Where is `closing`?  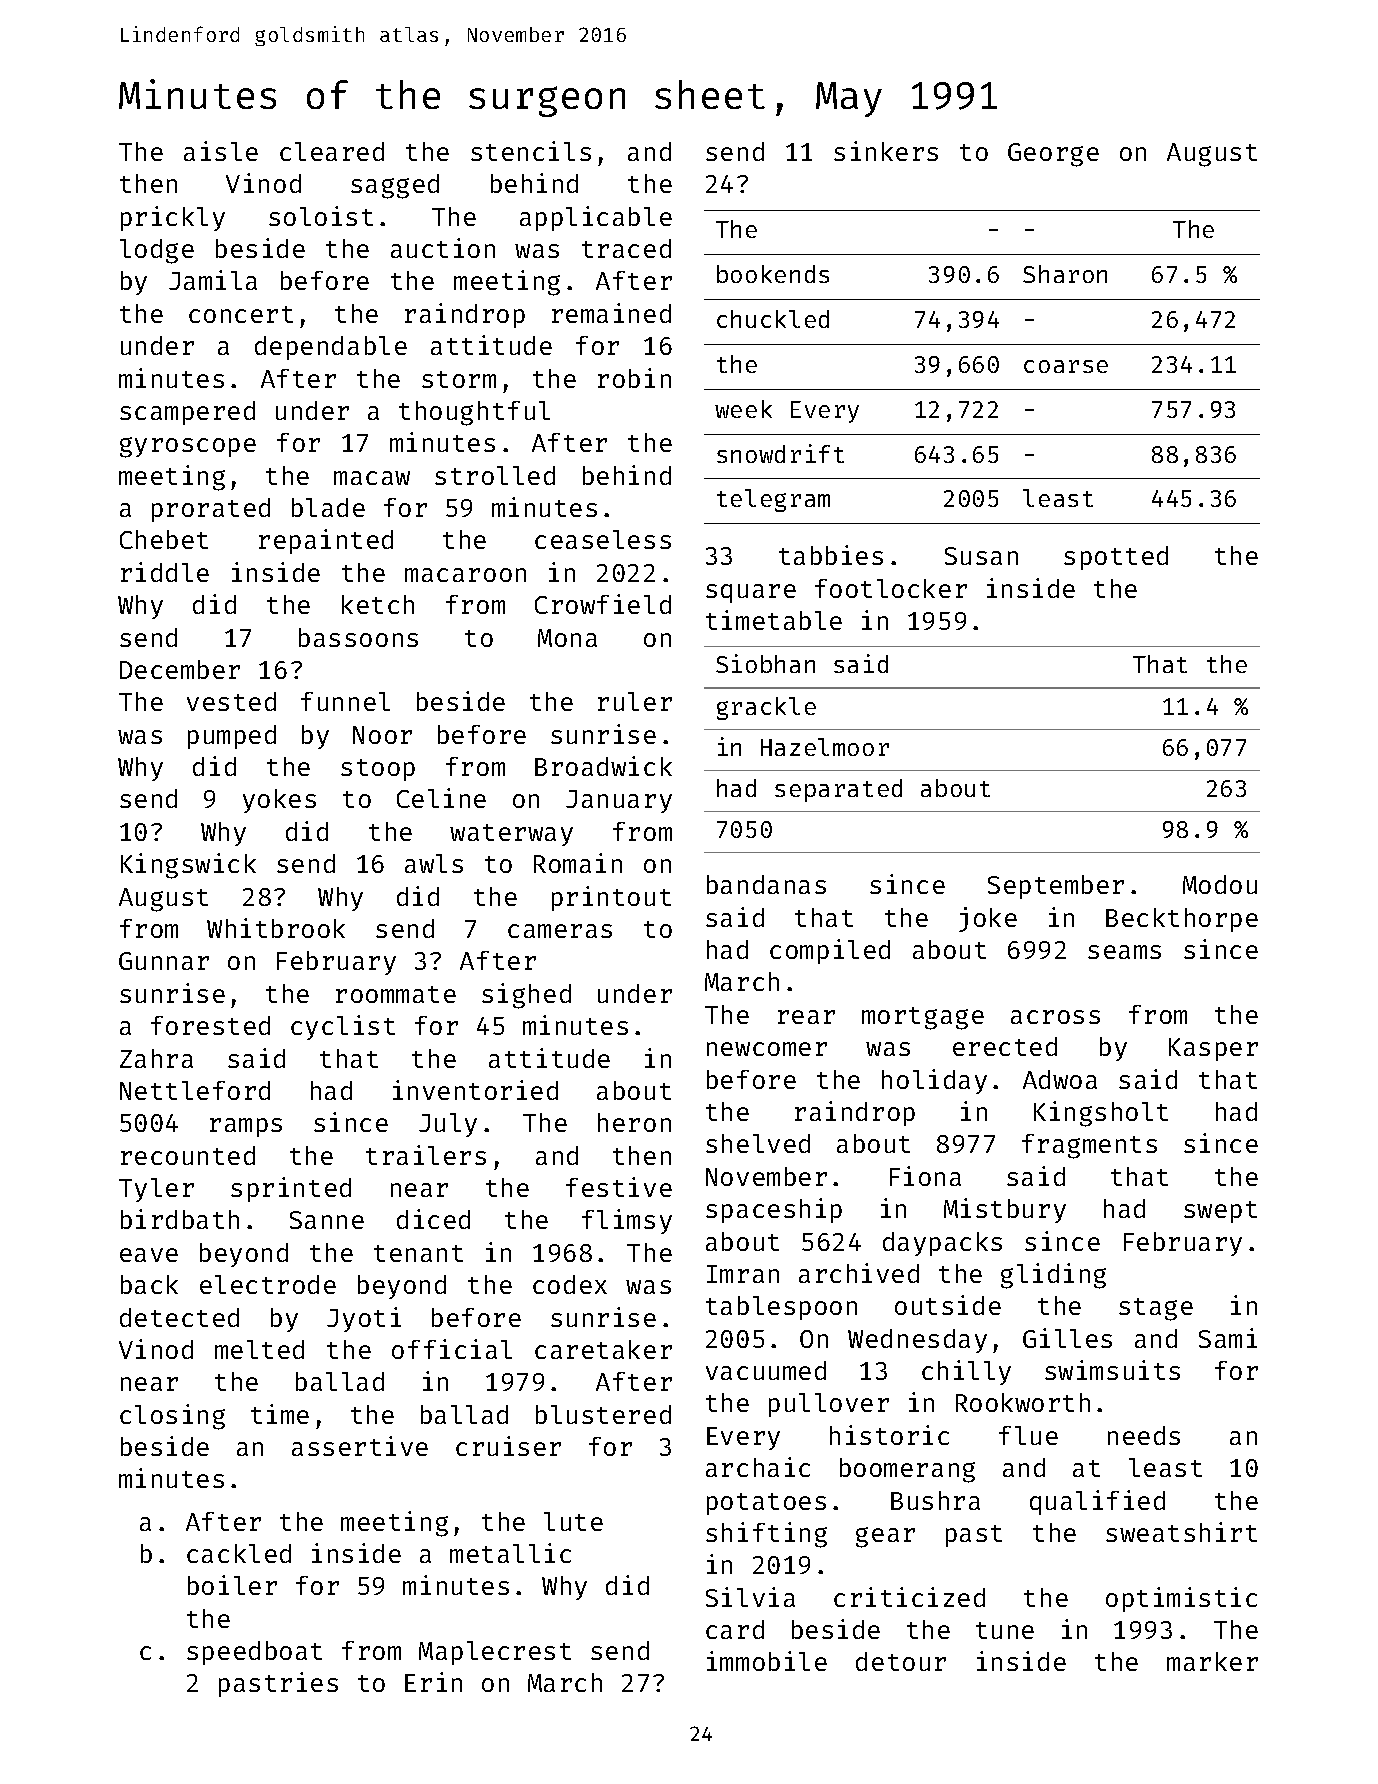
closing is located at coordinates (172, 1417).
